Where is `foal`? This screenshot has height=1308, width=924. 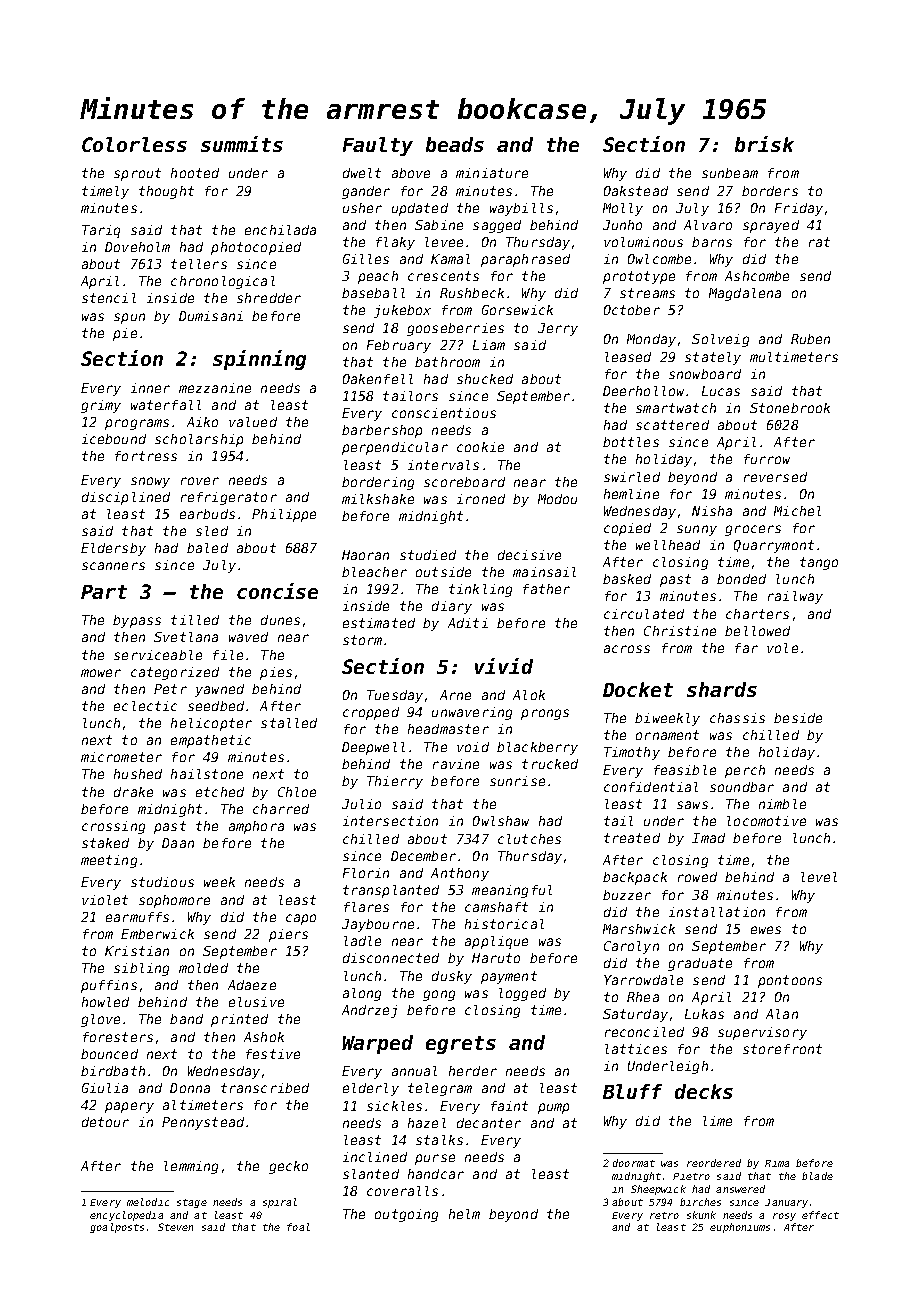
foal is located at coordinates (298, 1227).
